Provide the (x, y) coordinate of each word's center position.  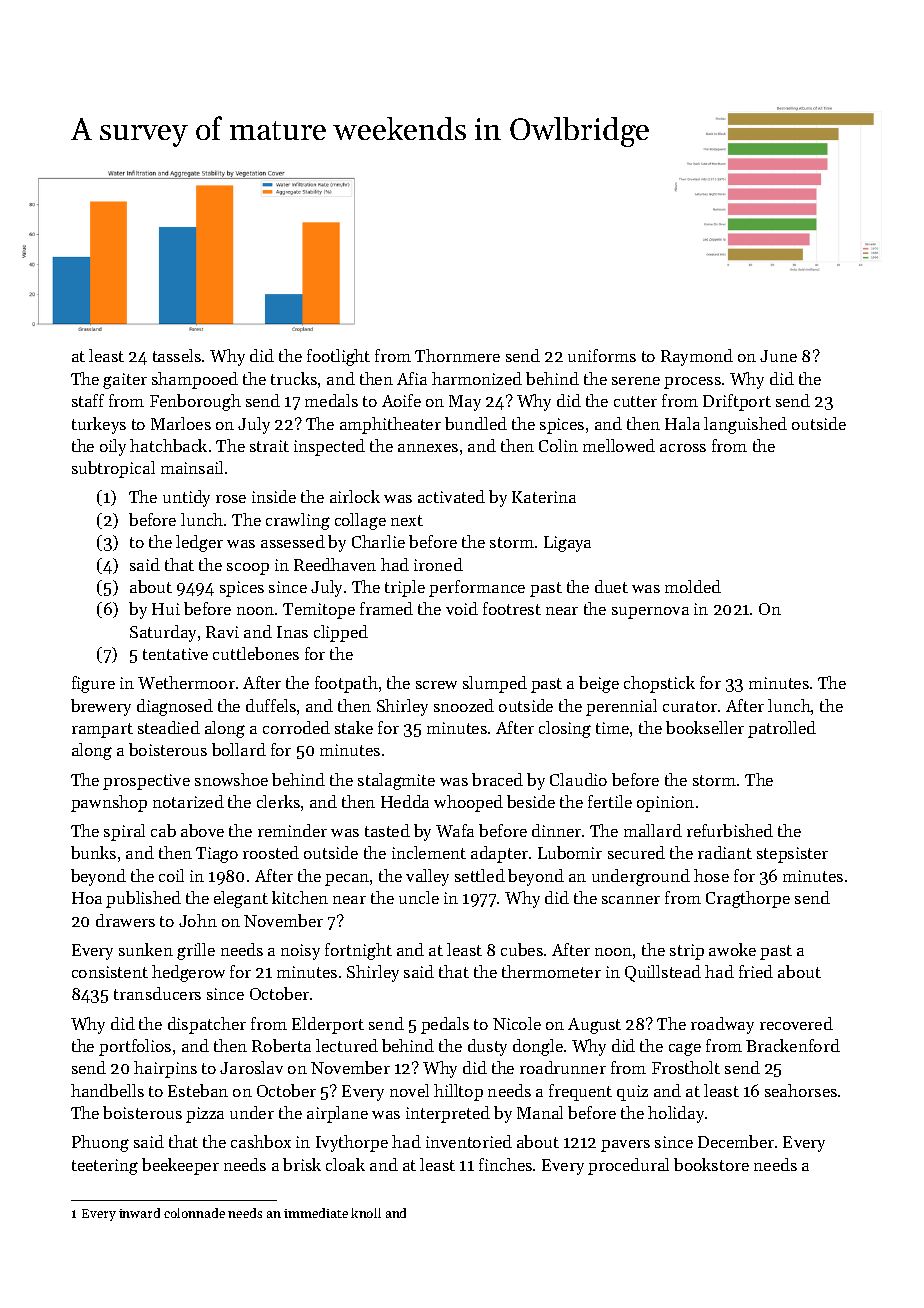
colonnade (194, 1213)
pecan (347, 880)
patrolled (782, 729)
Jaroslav (251, 1067)
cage (685, 1049)
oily (113, 447)
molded (693, 586)
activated (451, 496)
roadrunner (563, 1067)
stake (354, 727)
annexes (428, 448)
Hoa (87, 898)
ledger (199, 543)
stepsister (792, 855)
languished (745, 425)
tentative (175, 654)
